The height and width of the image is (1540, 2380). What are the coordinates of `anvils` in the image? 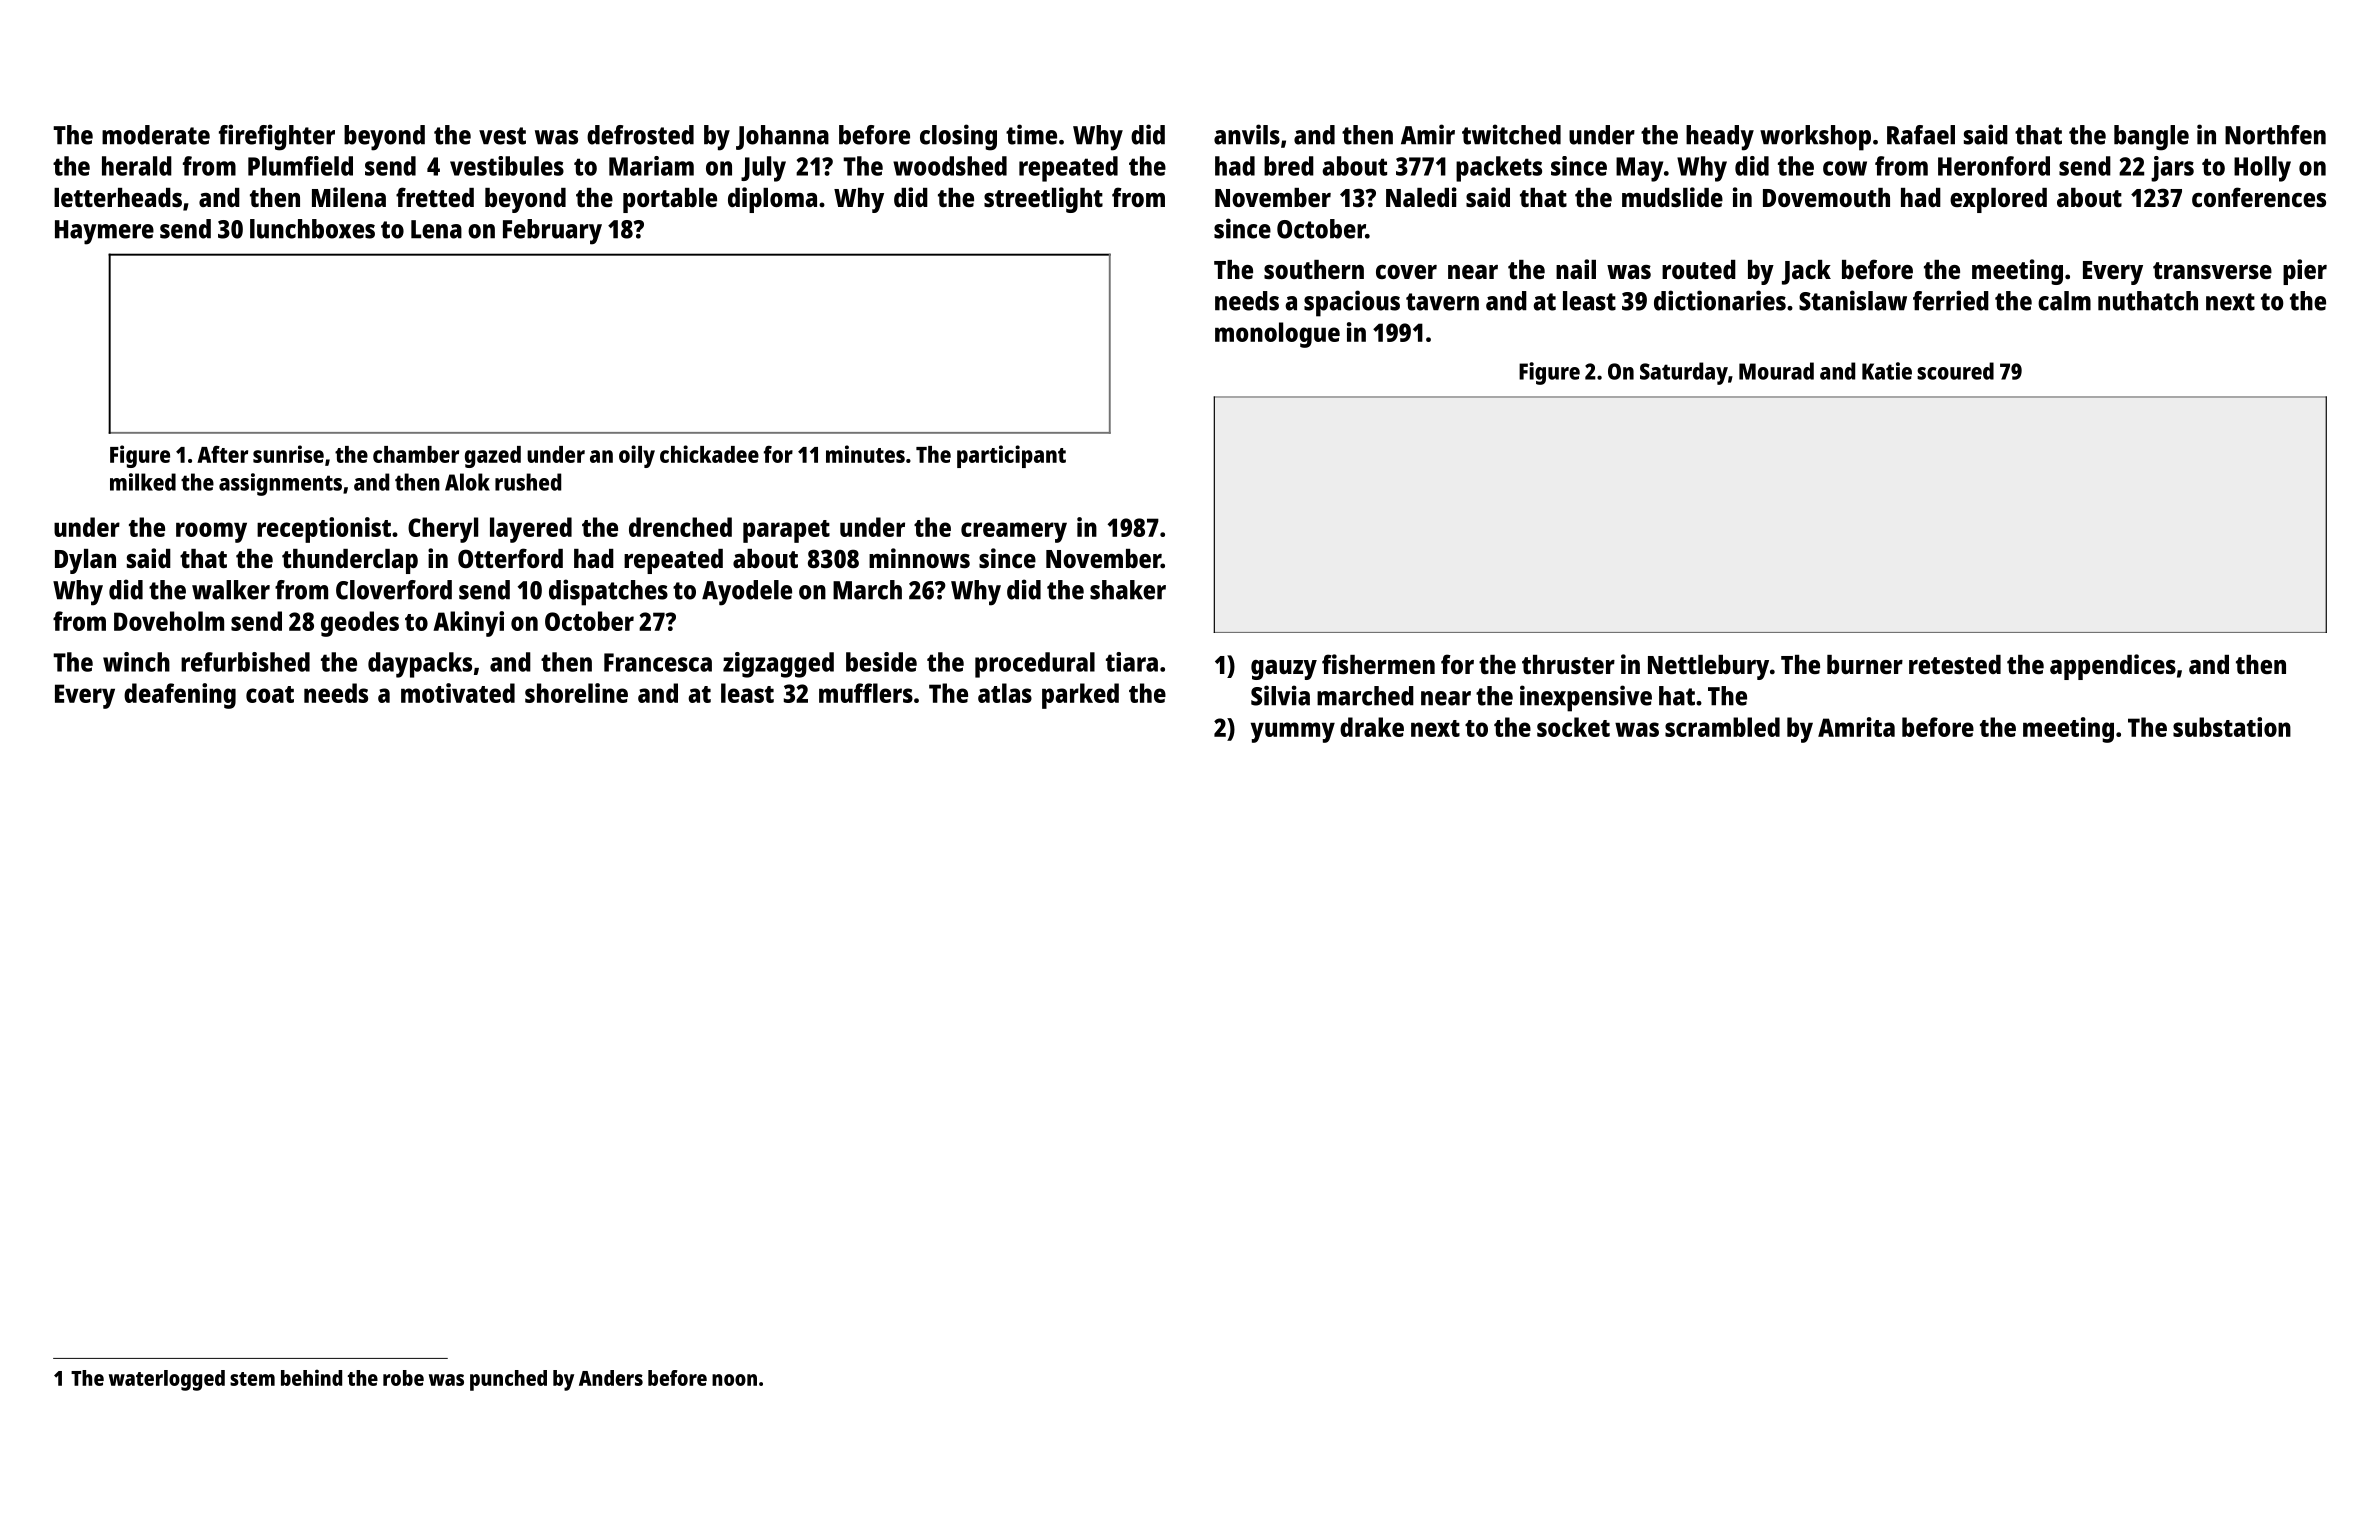 It's located at (1247, 134).
